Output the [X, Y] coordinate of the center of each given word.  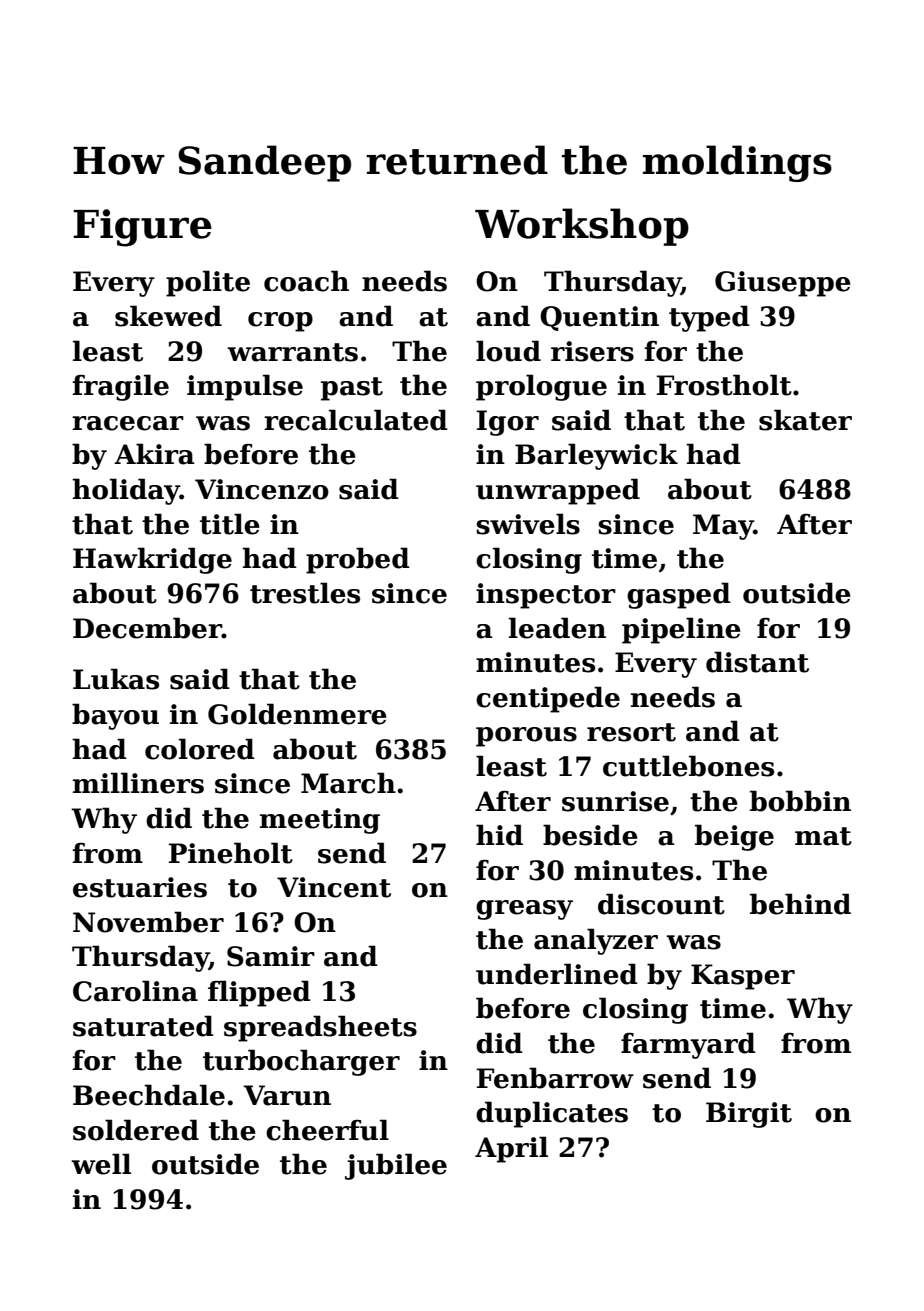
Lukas [116, 679]
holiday [126, 491]
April [511, 1149]
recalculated [356, 420]
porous [526, 737]
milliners [138, 783]
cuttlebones [688, 766]
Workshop [582, 227]
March [348, 783]
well [101, 1164]
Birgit [749, 1115]
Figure [142, 228]
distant [757, 662]
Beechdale [149, 1095]
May [723, 527]
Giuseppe [783, 284]
